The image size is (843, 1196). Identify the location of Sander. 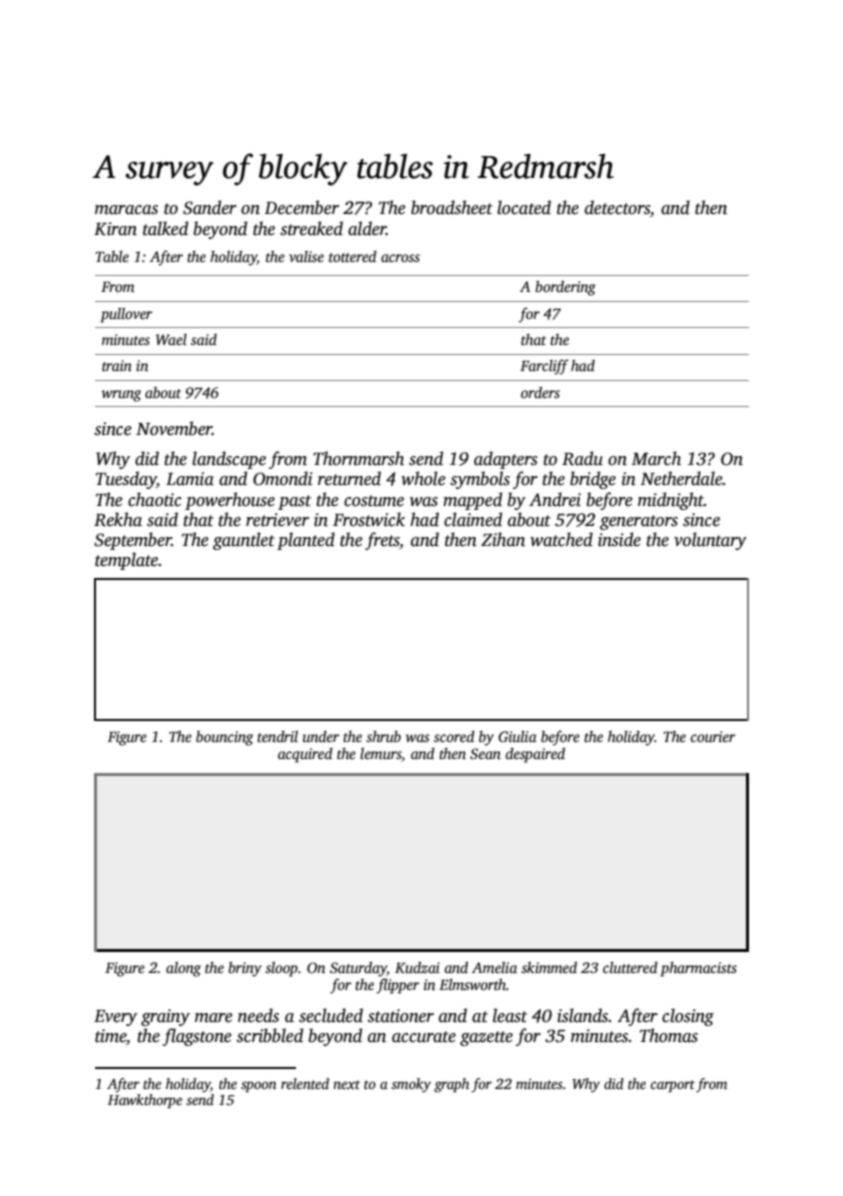
(210, 207).
